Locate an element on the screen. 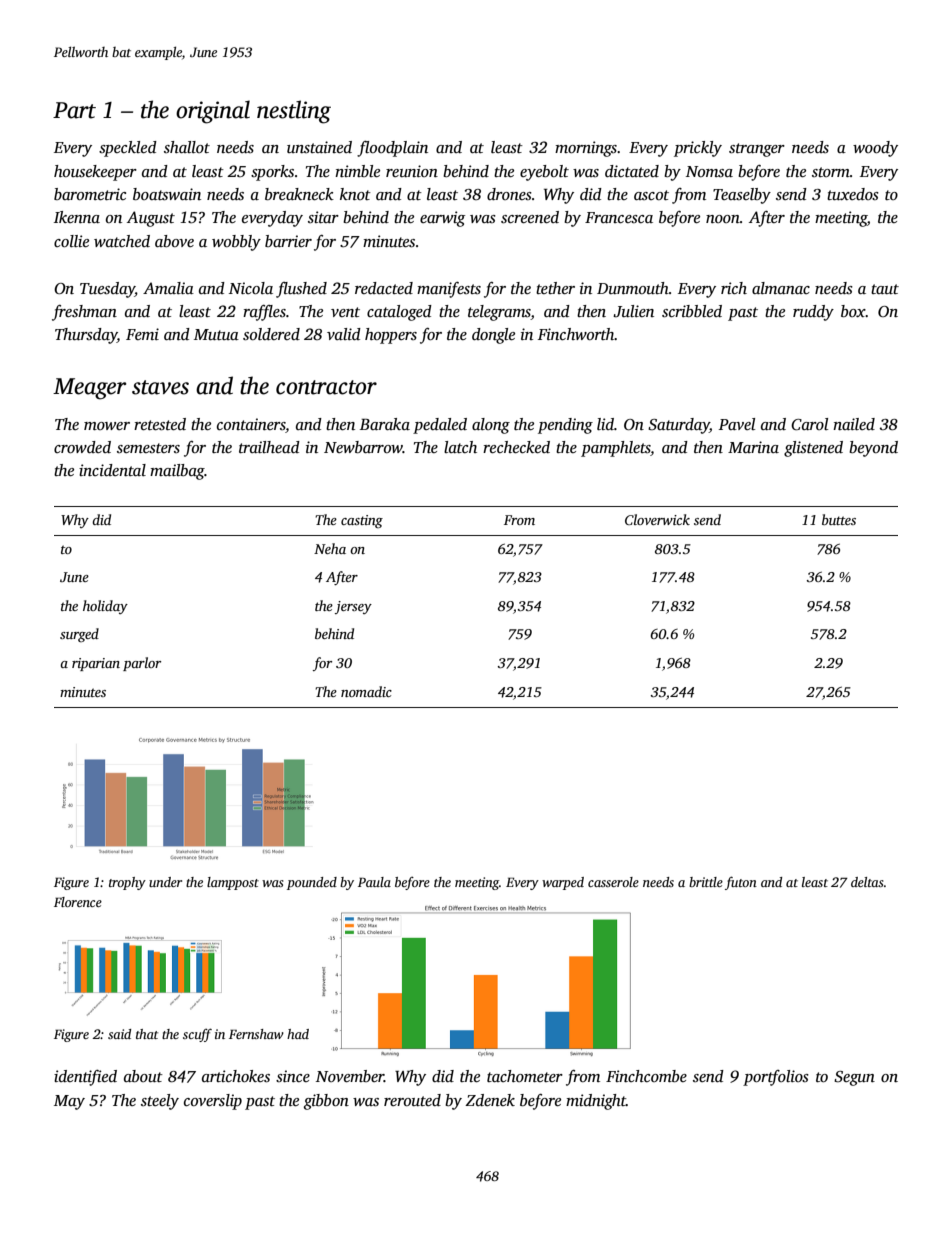 The image size is (952, 1233). parlor is located at coordinates (142, 664).
